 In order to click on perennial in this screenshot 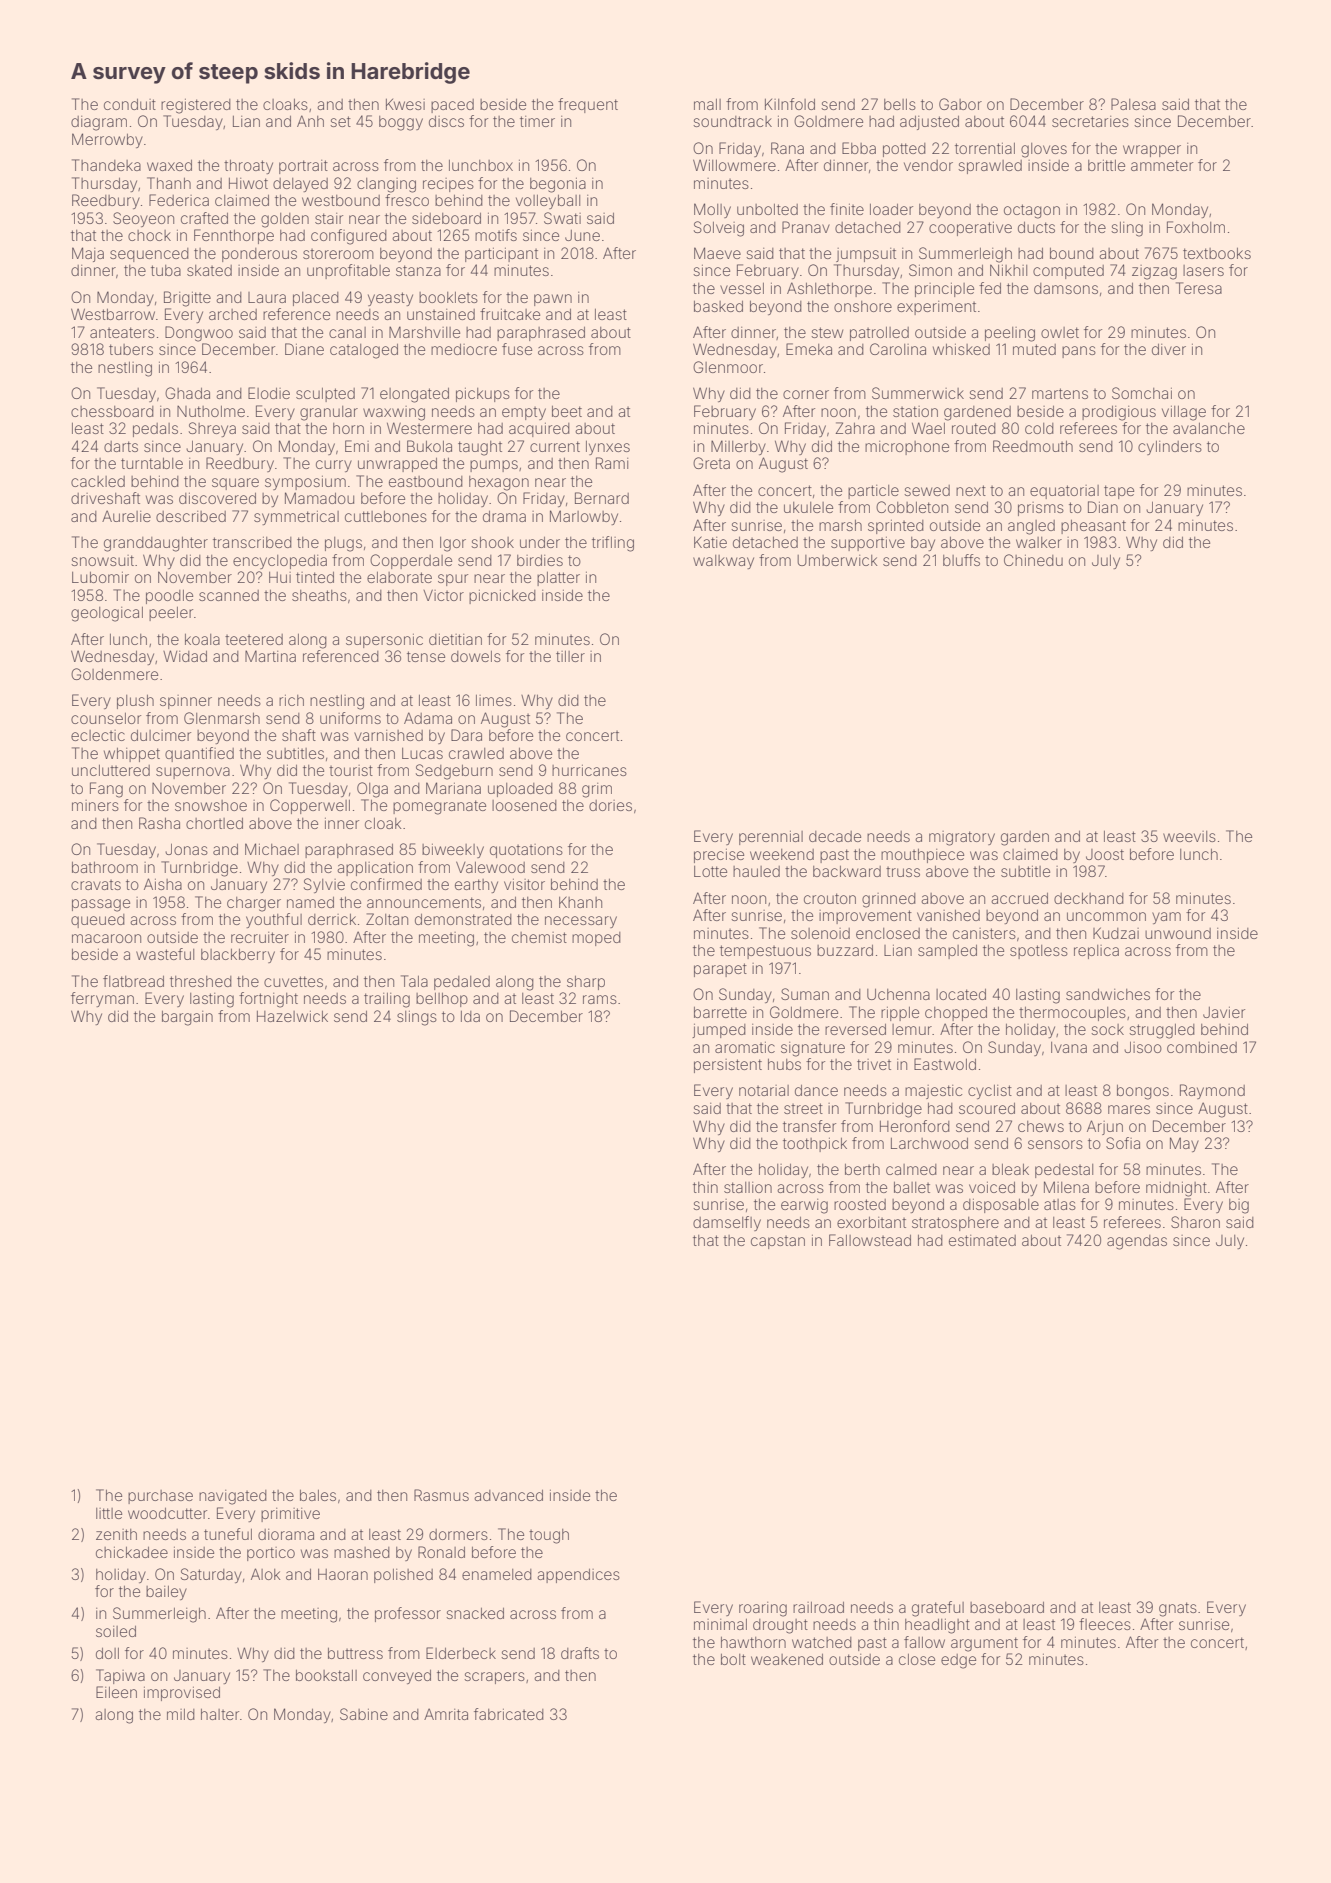, I will do `click(771, 838)`.
